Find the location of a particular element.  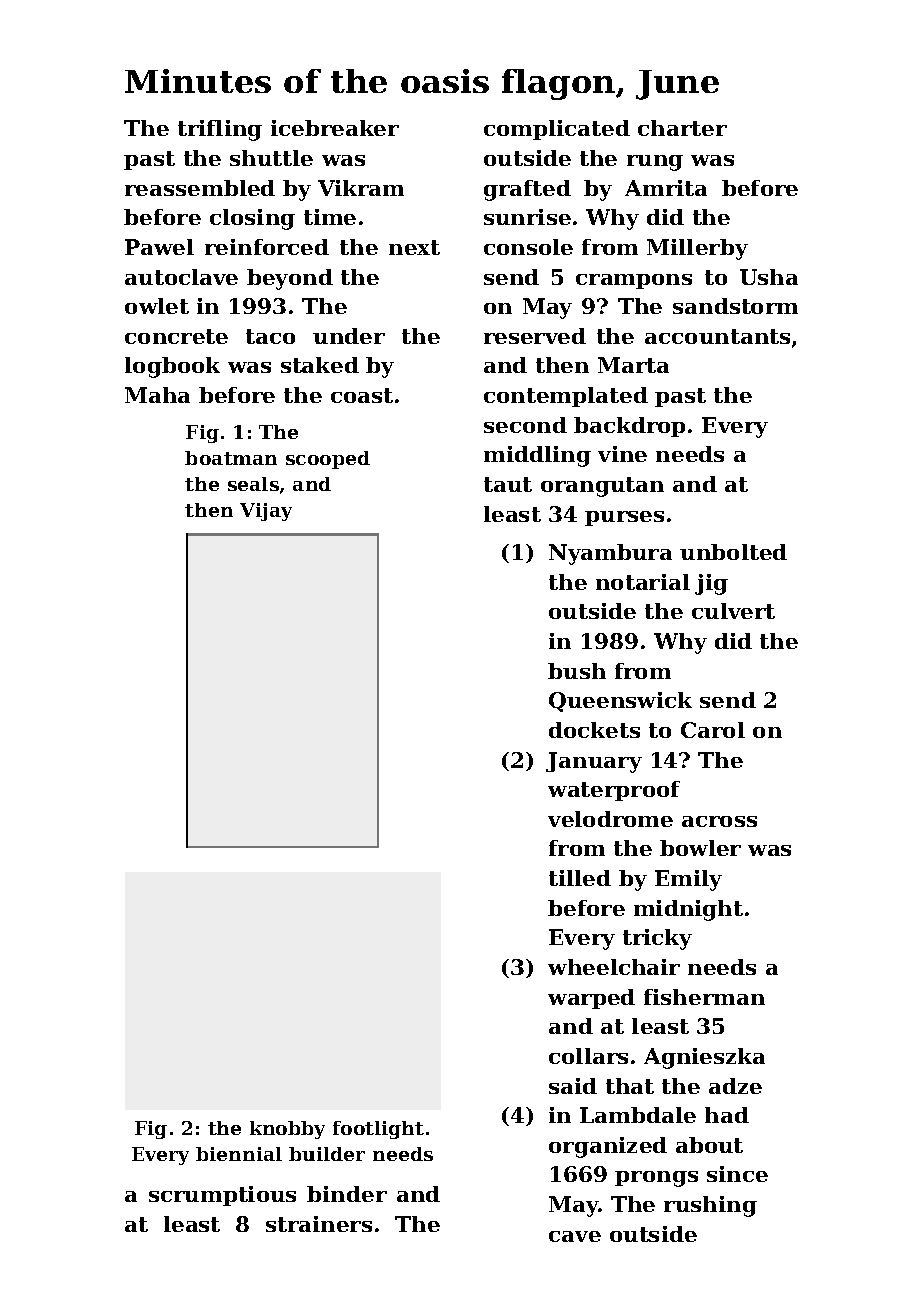

Vijay is located at coordinates (266, 512).
